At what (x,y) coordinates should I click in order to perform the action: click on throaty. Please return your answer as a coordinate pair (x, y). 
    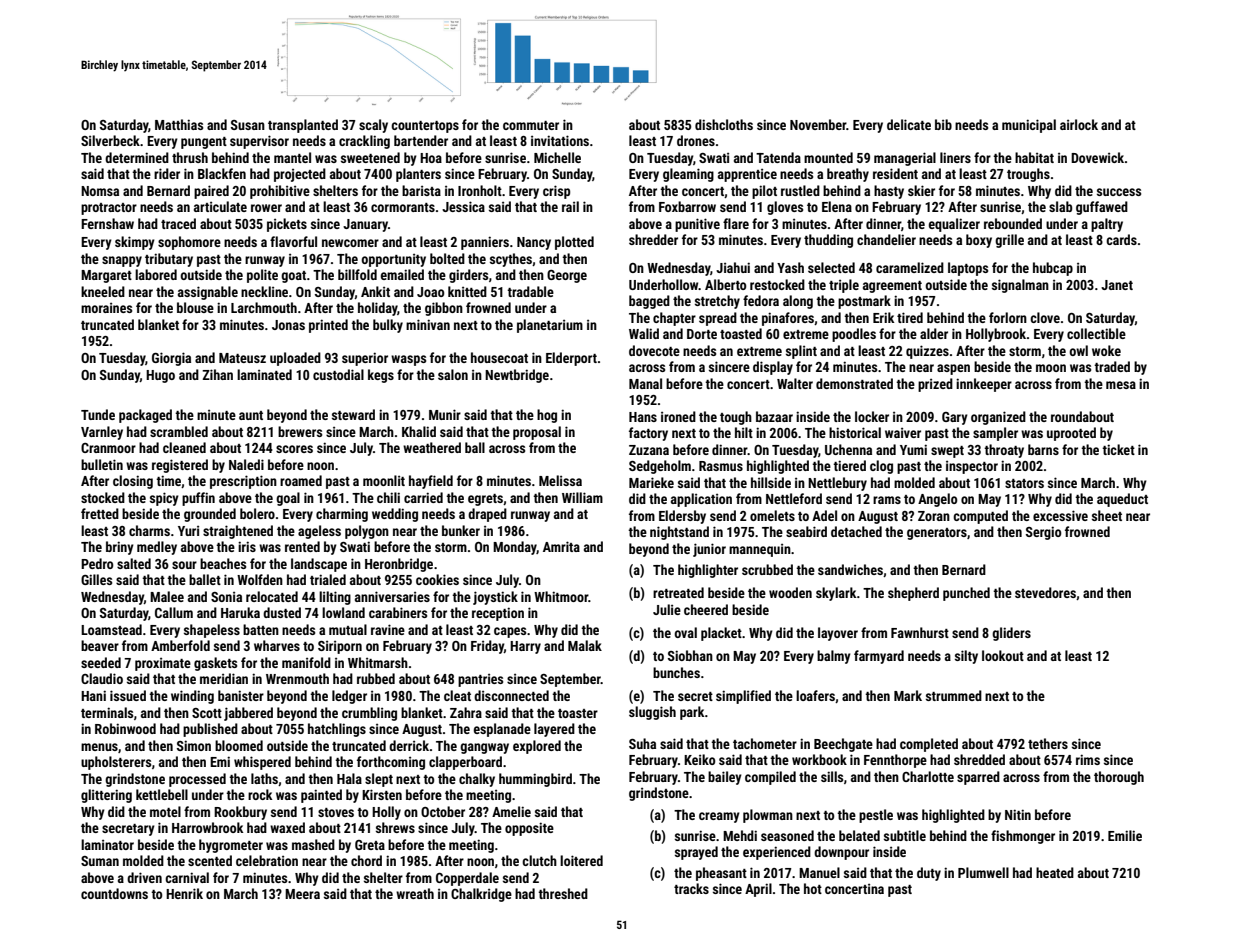
    Looking at the image, I should click on (1004, 451).
